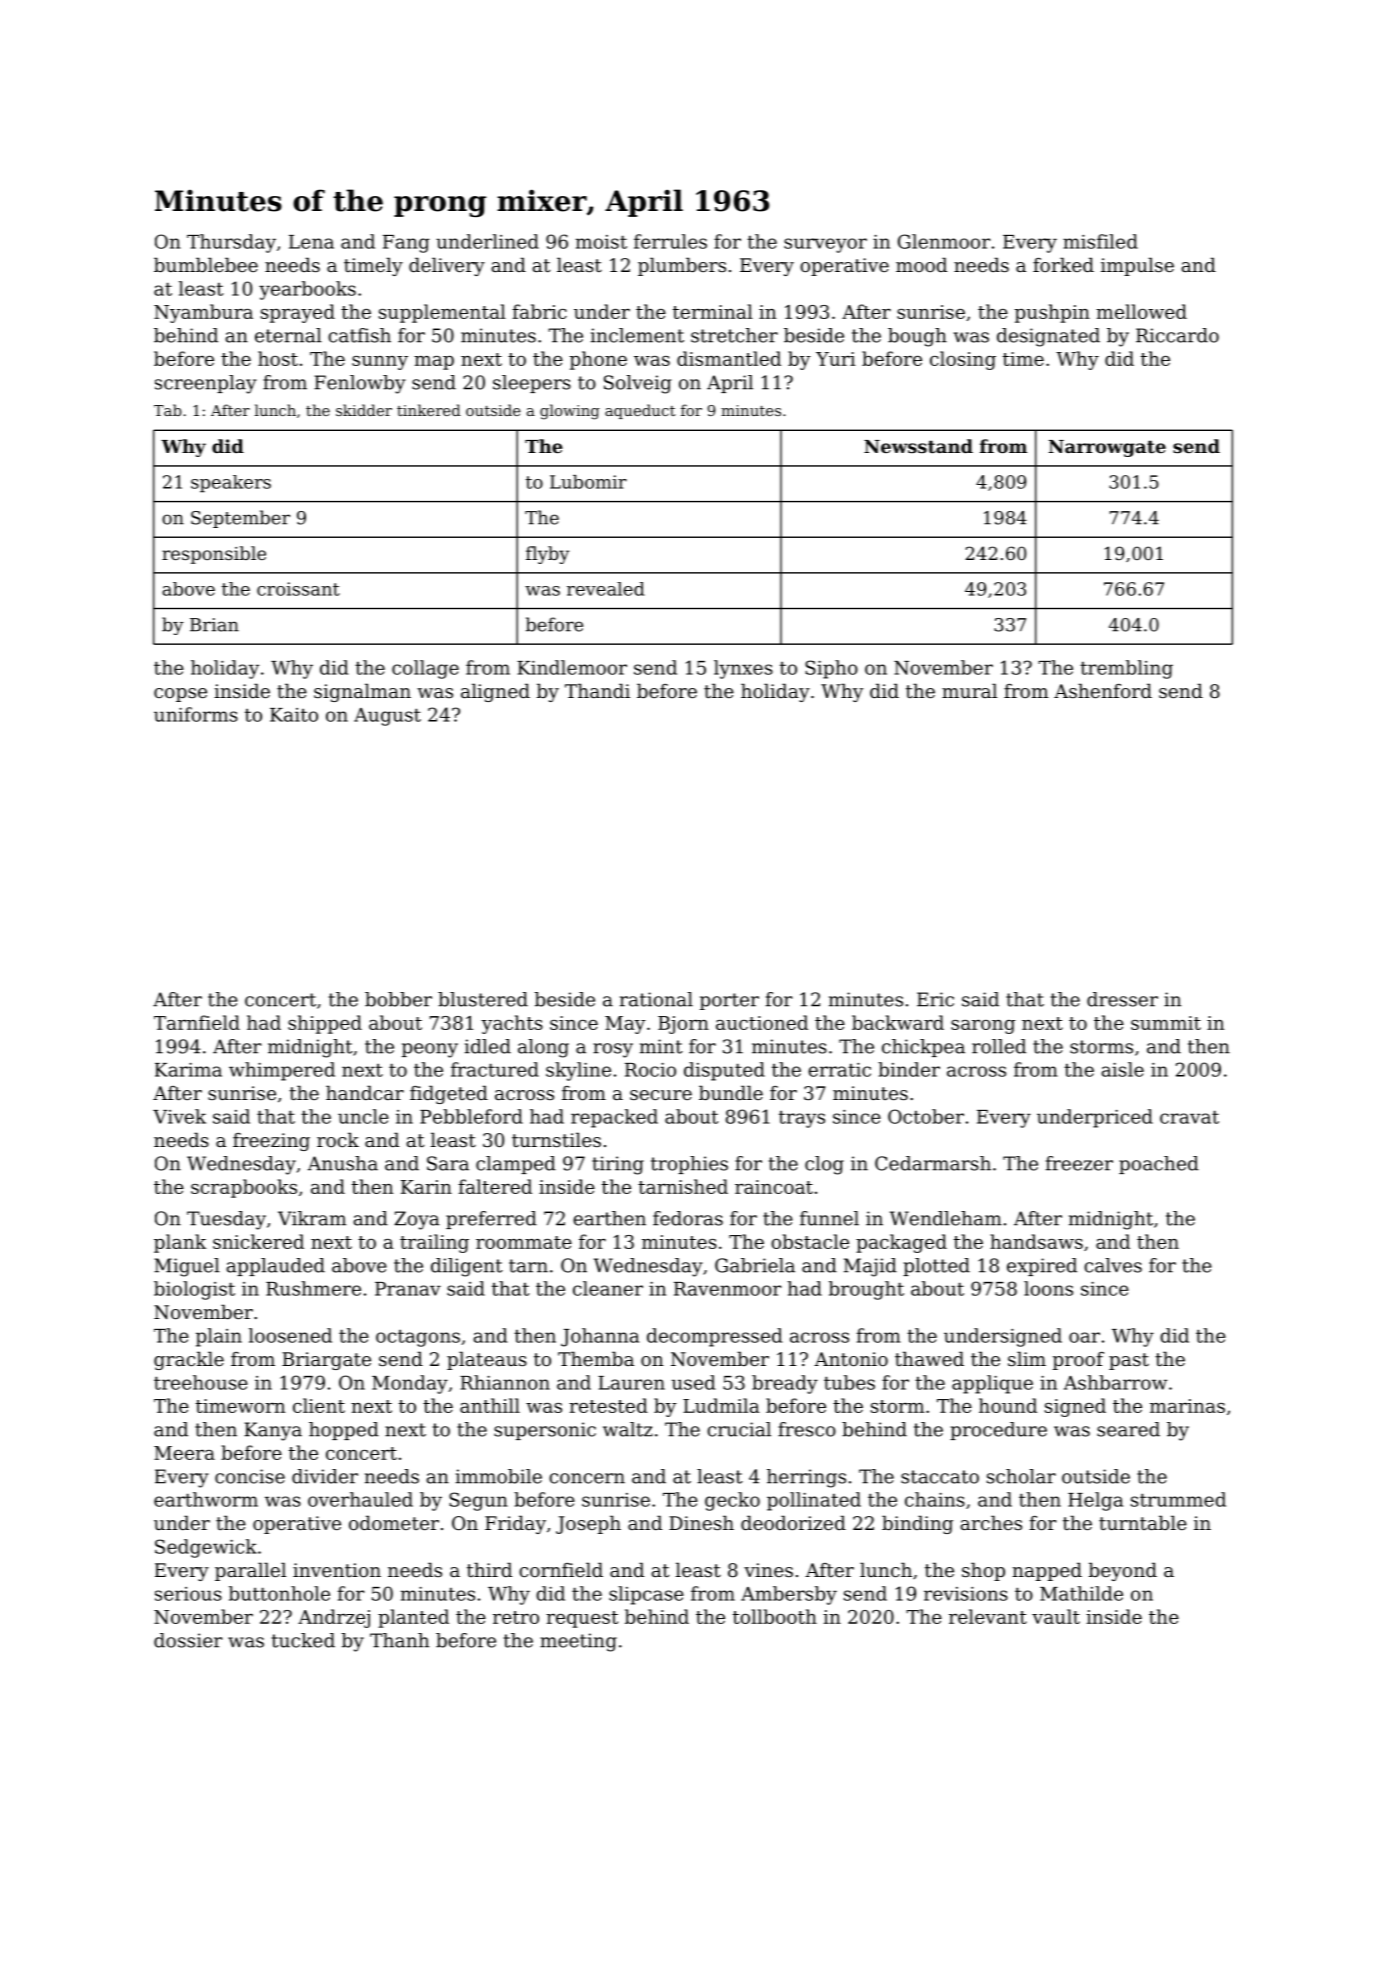 Image resolution: width=1386 pixels, height=1969 pixels. Describe the element at coordinates (387, 717) in the document. I see `August` at that location.
